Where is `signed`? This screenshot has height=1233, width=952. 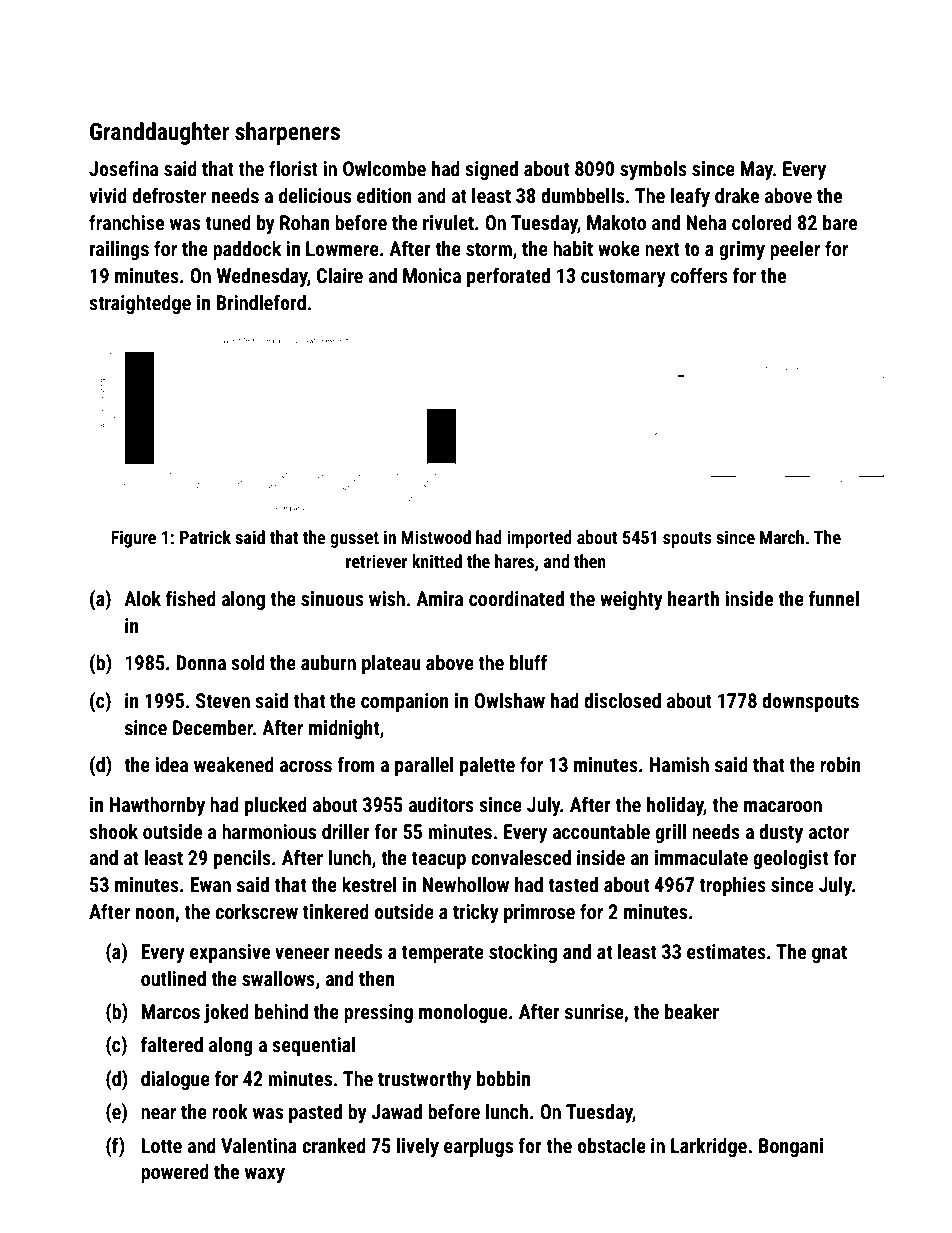 signed is located at coordinates (491, 170).
